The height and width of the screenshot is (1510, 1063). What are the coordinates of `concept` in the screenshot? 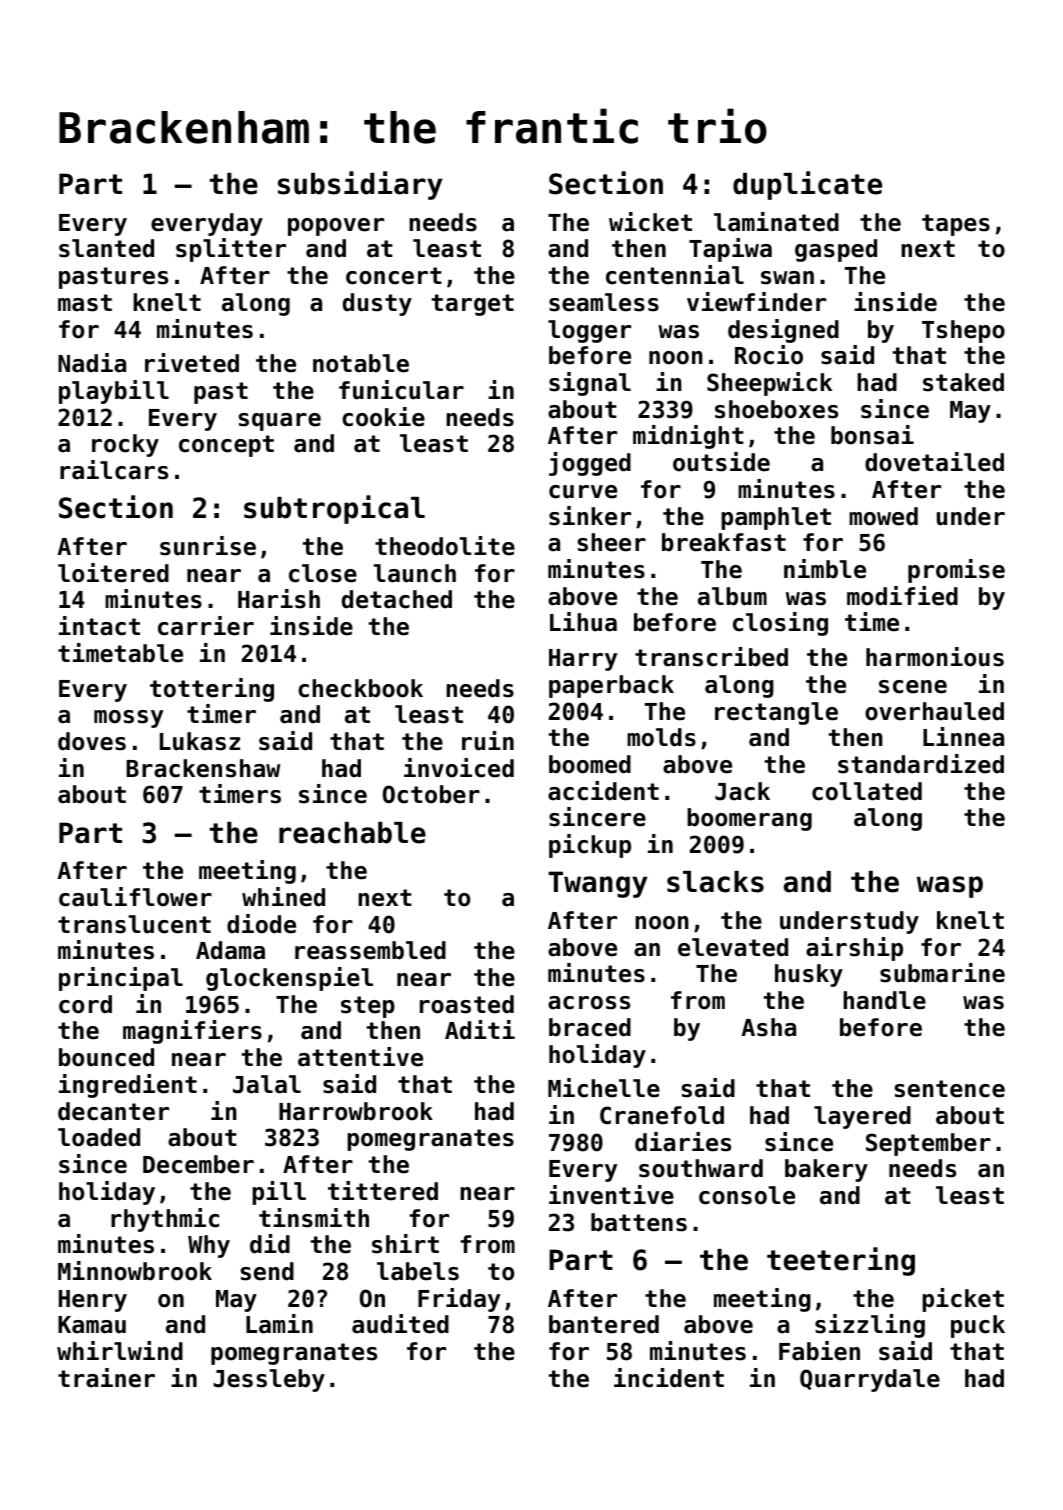 It's located at (226, 446).
